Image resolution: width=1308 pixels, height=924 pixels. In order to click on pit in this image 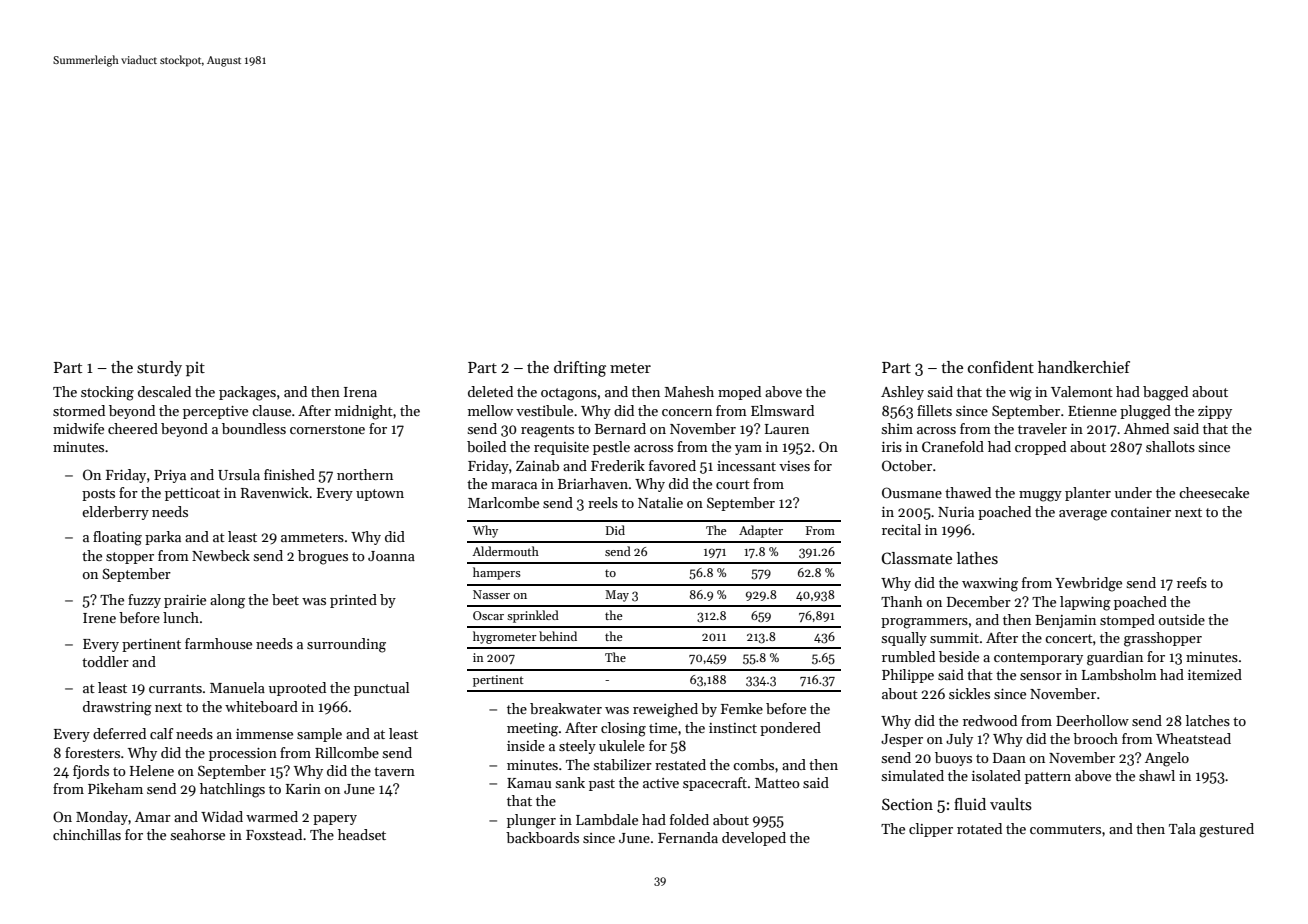, I will do `click(195, 369)`.
